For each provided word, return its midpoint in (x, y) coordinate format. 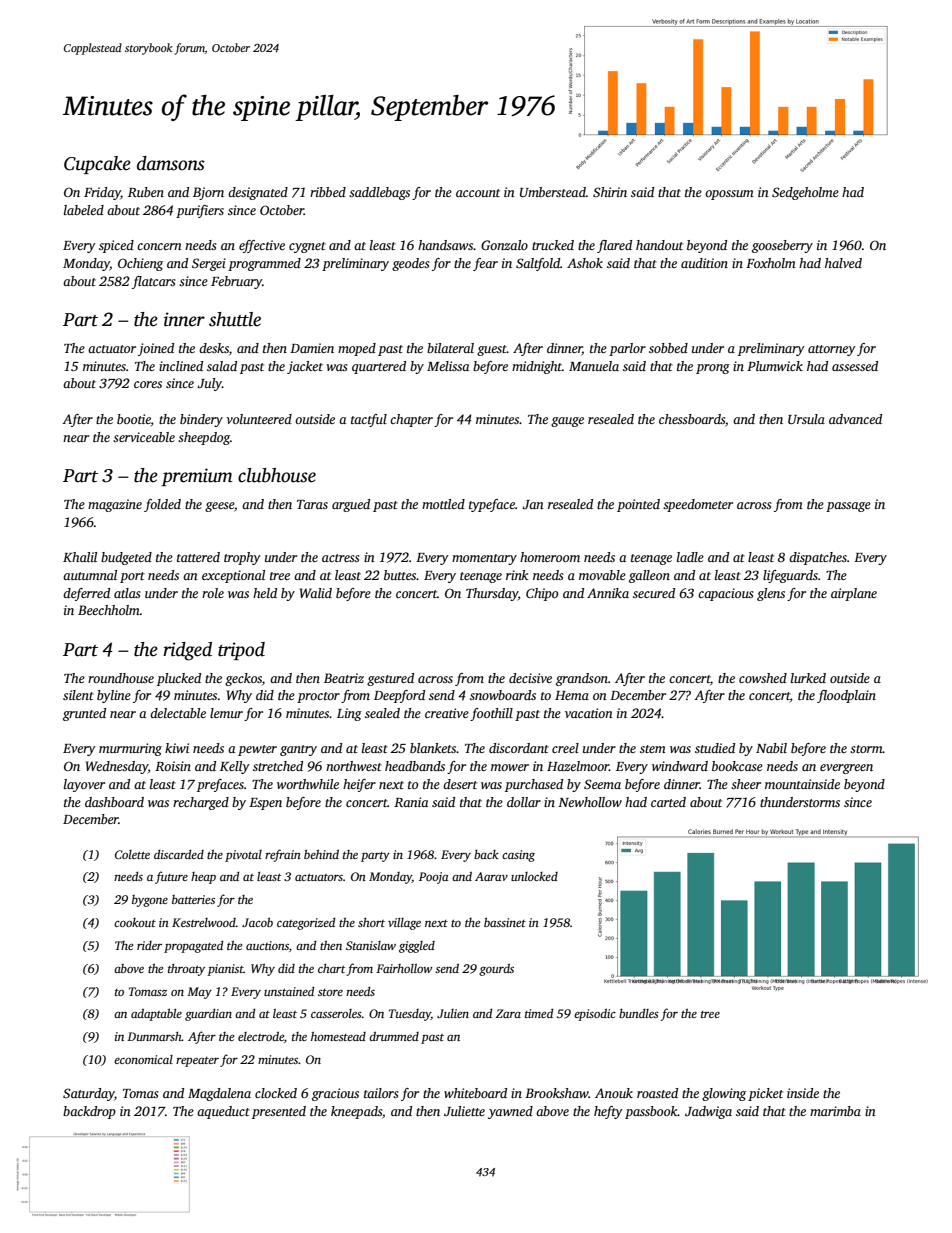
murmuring (130, 749)
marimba (835, 1111)
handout (659, 245)
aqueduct (223, 1112)
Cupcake (97, 165)
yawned (510, 1112)
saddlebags (379, 193)
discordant (519, 748)
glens (771, 594)
